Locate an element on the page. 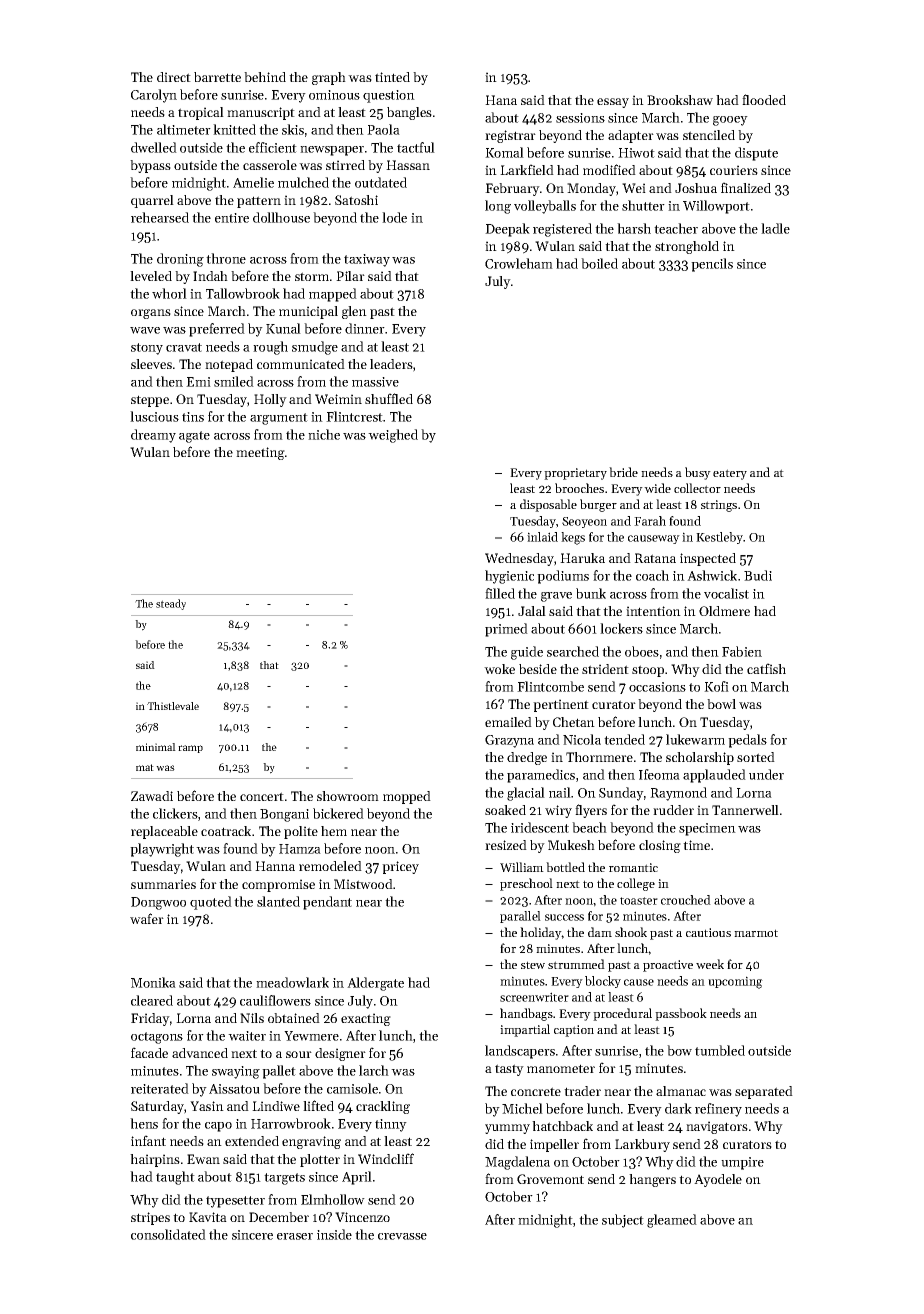 This document has height=1314, width=924. advanced is located at coordinates (200, 1053).
